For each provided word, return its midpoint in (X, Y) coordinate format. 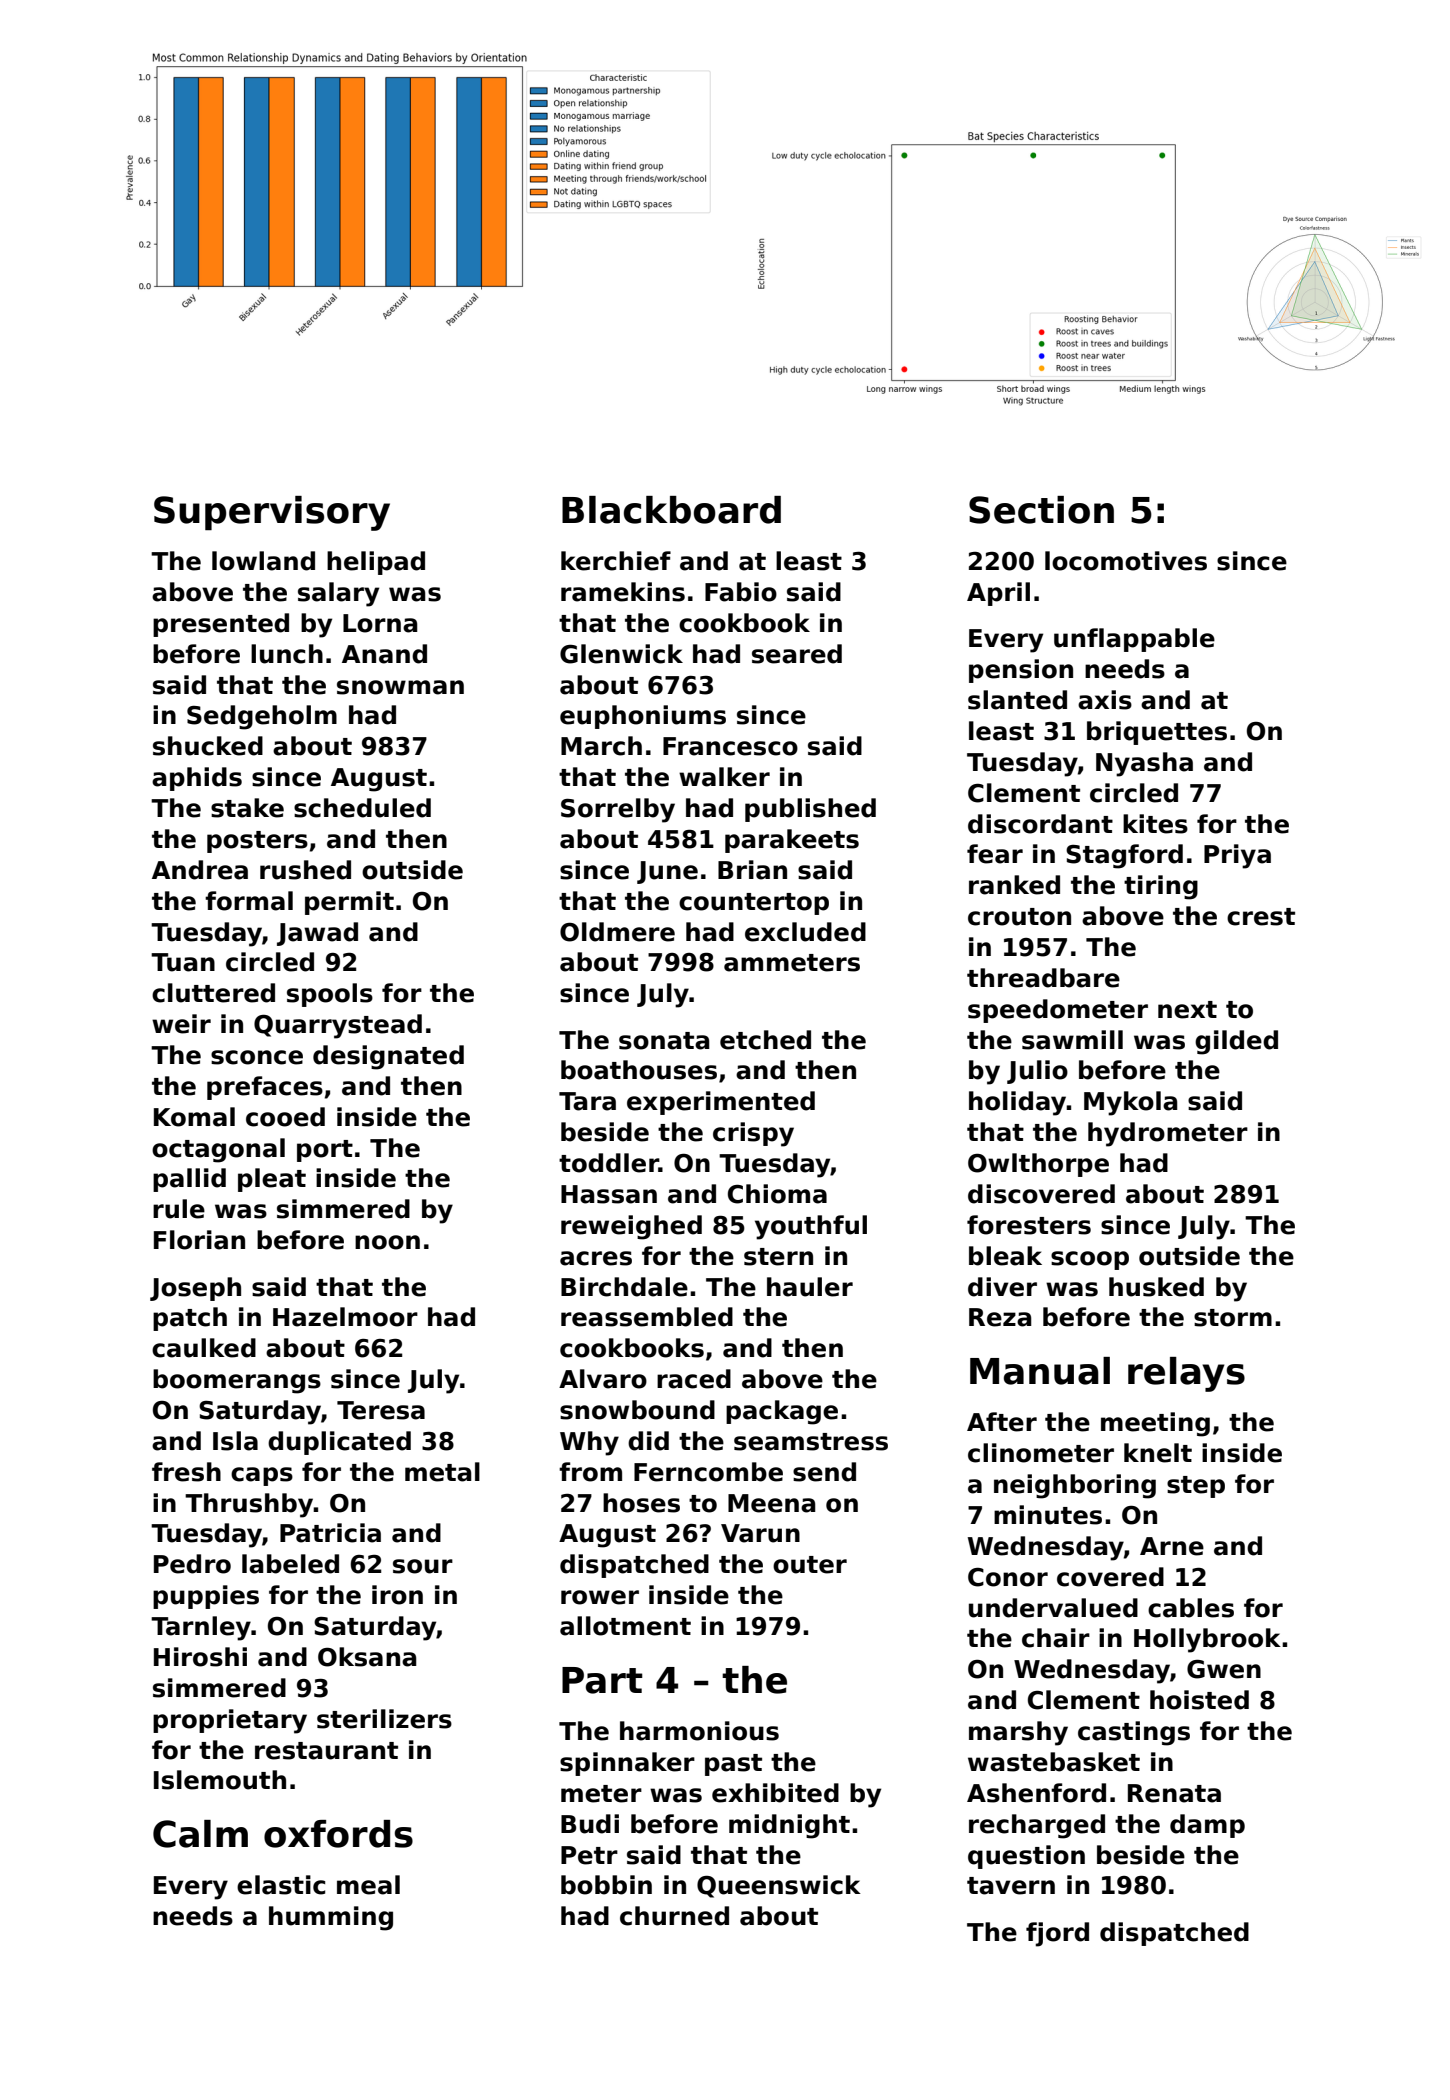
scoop (1090, 1260)
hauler (810, 1287)
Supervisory (272, 513)
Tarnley (201, 1628)
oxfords (338, 1834)
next (1187, 1010)
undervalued (1053, 1608)
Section (1041, 510)
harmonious (699, 1731)
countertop (754, 904)
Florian (199, 1240)
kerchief (616, 561)
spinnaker (627, 1764)
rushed (305, 870)
